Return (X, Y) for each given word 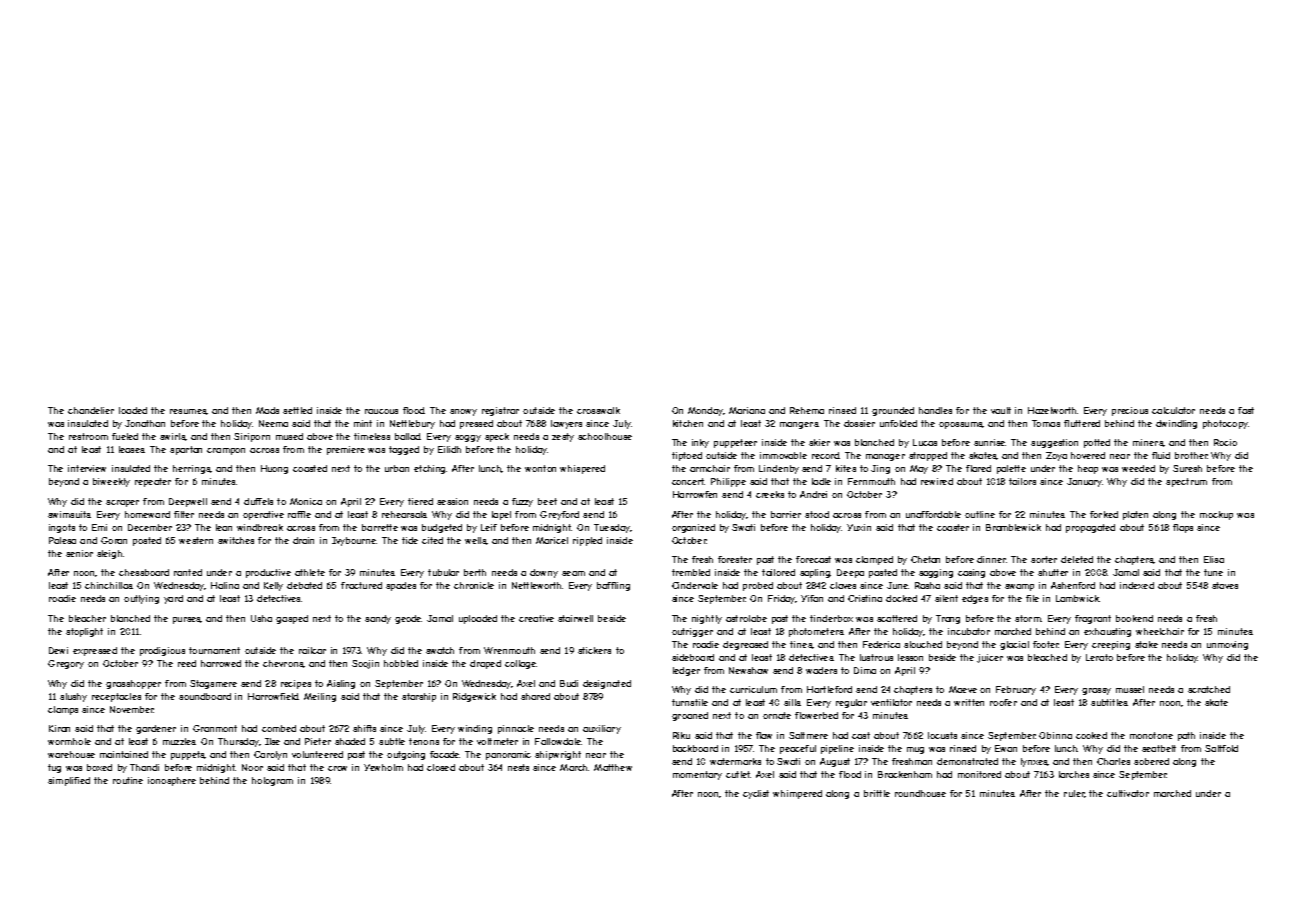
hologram (272, 781)
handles (935, 410)
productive (268, 573)
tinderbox (831, 618)
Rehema (807, 410)
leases (132, 449)
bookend (1134, 618)
